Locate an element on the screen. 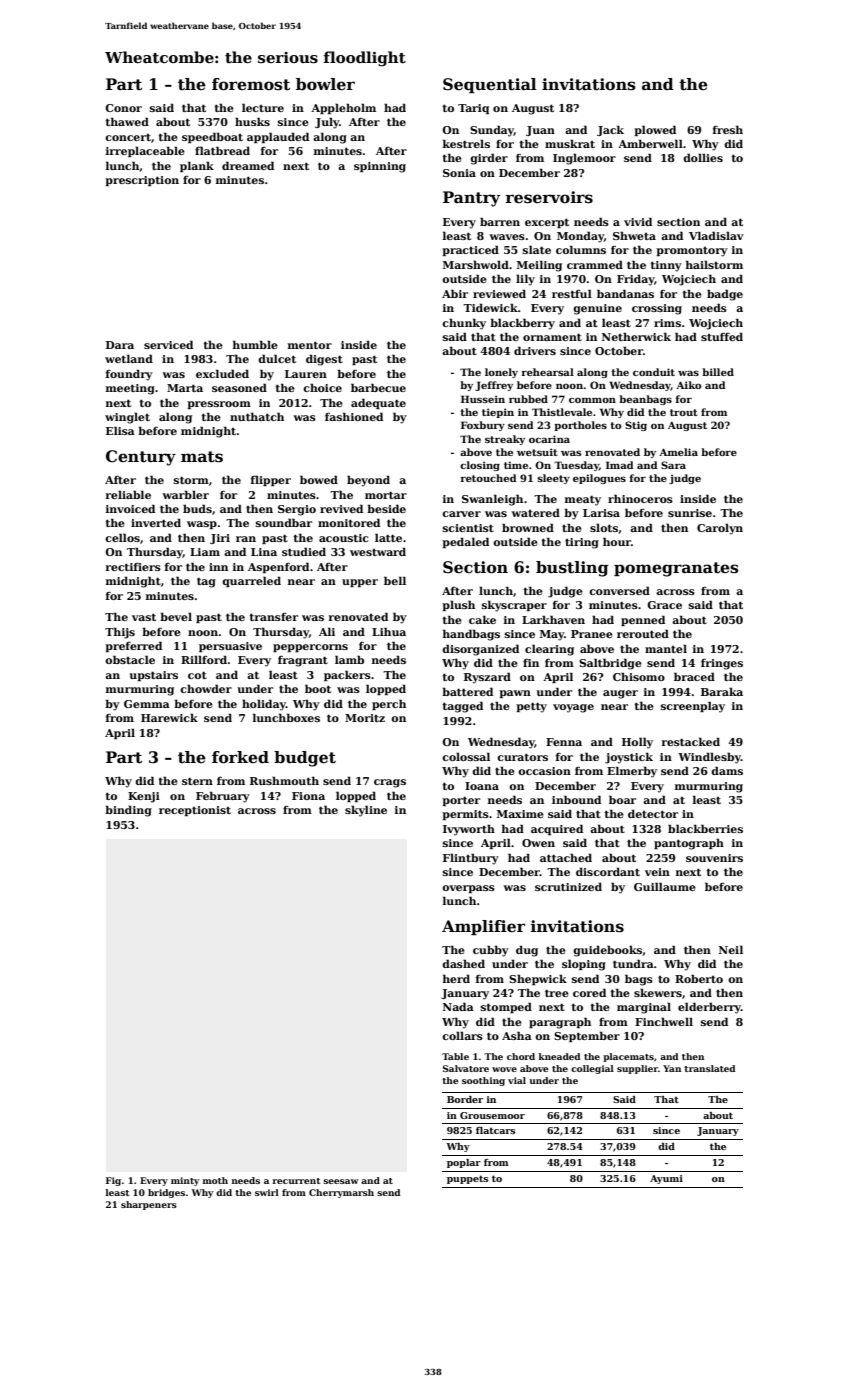 The height and width of the screenshot is (1400, 849). prescription is located at coordinates (142, 181).
